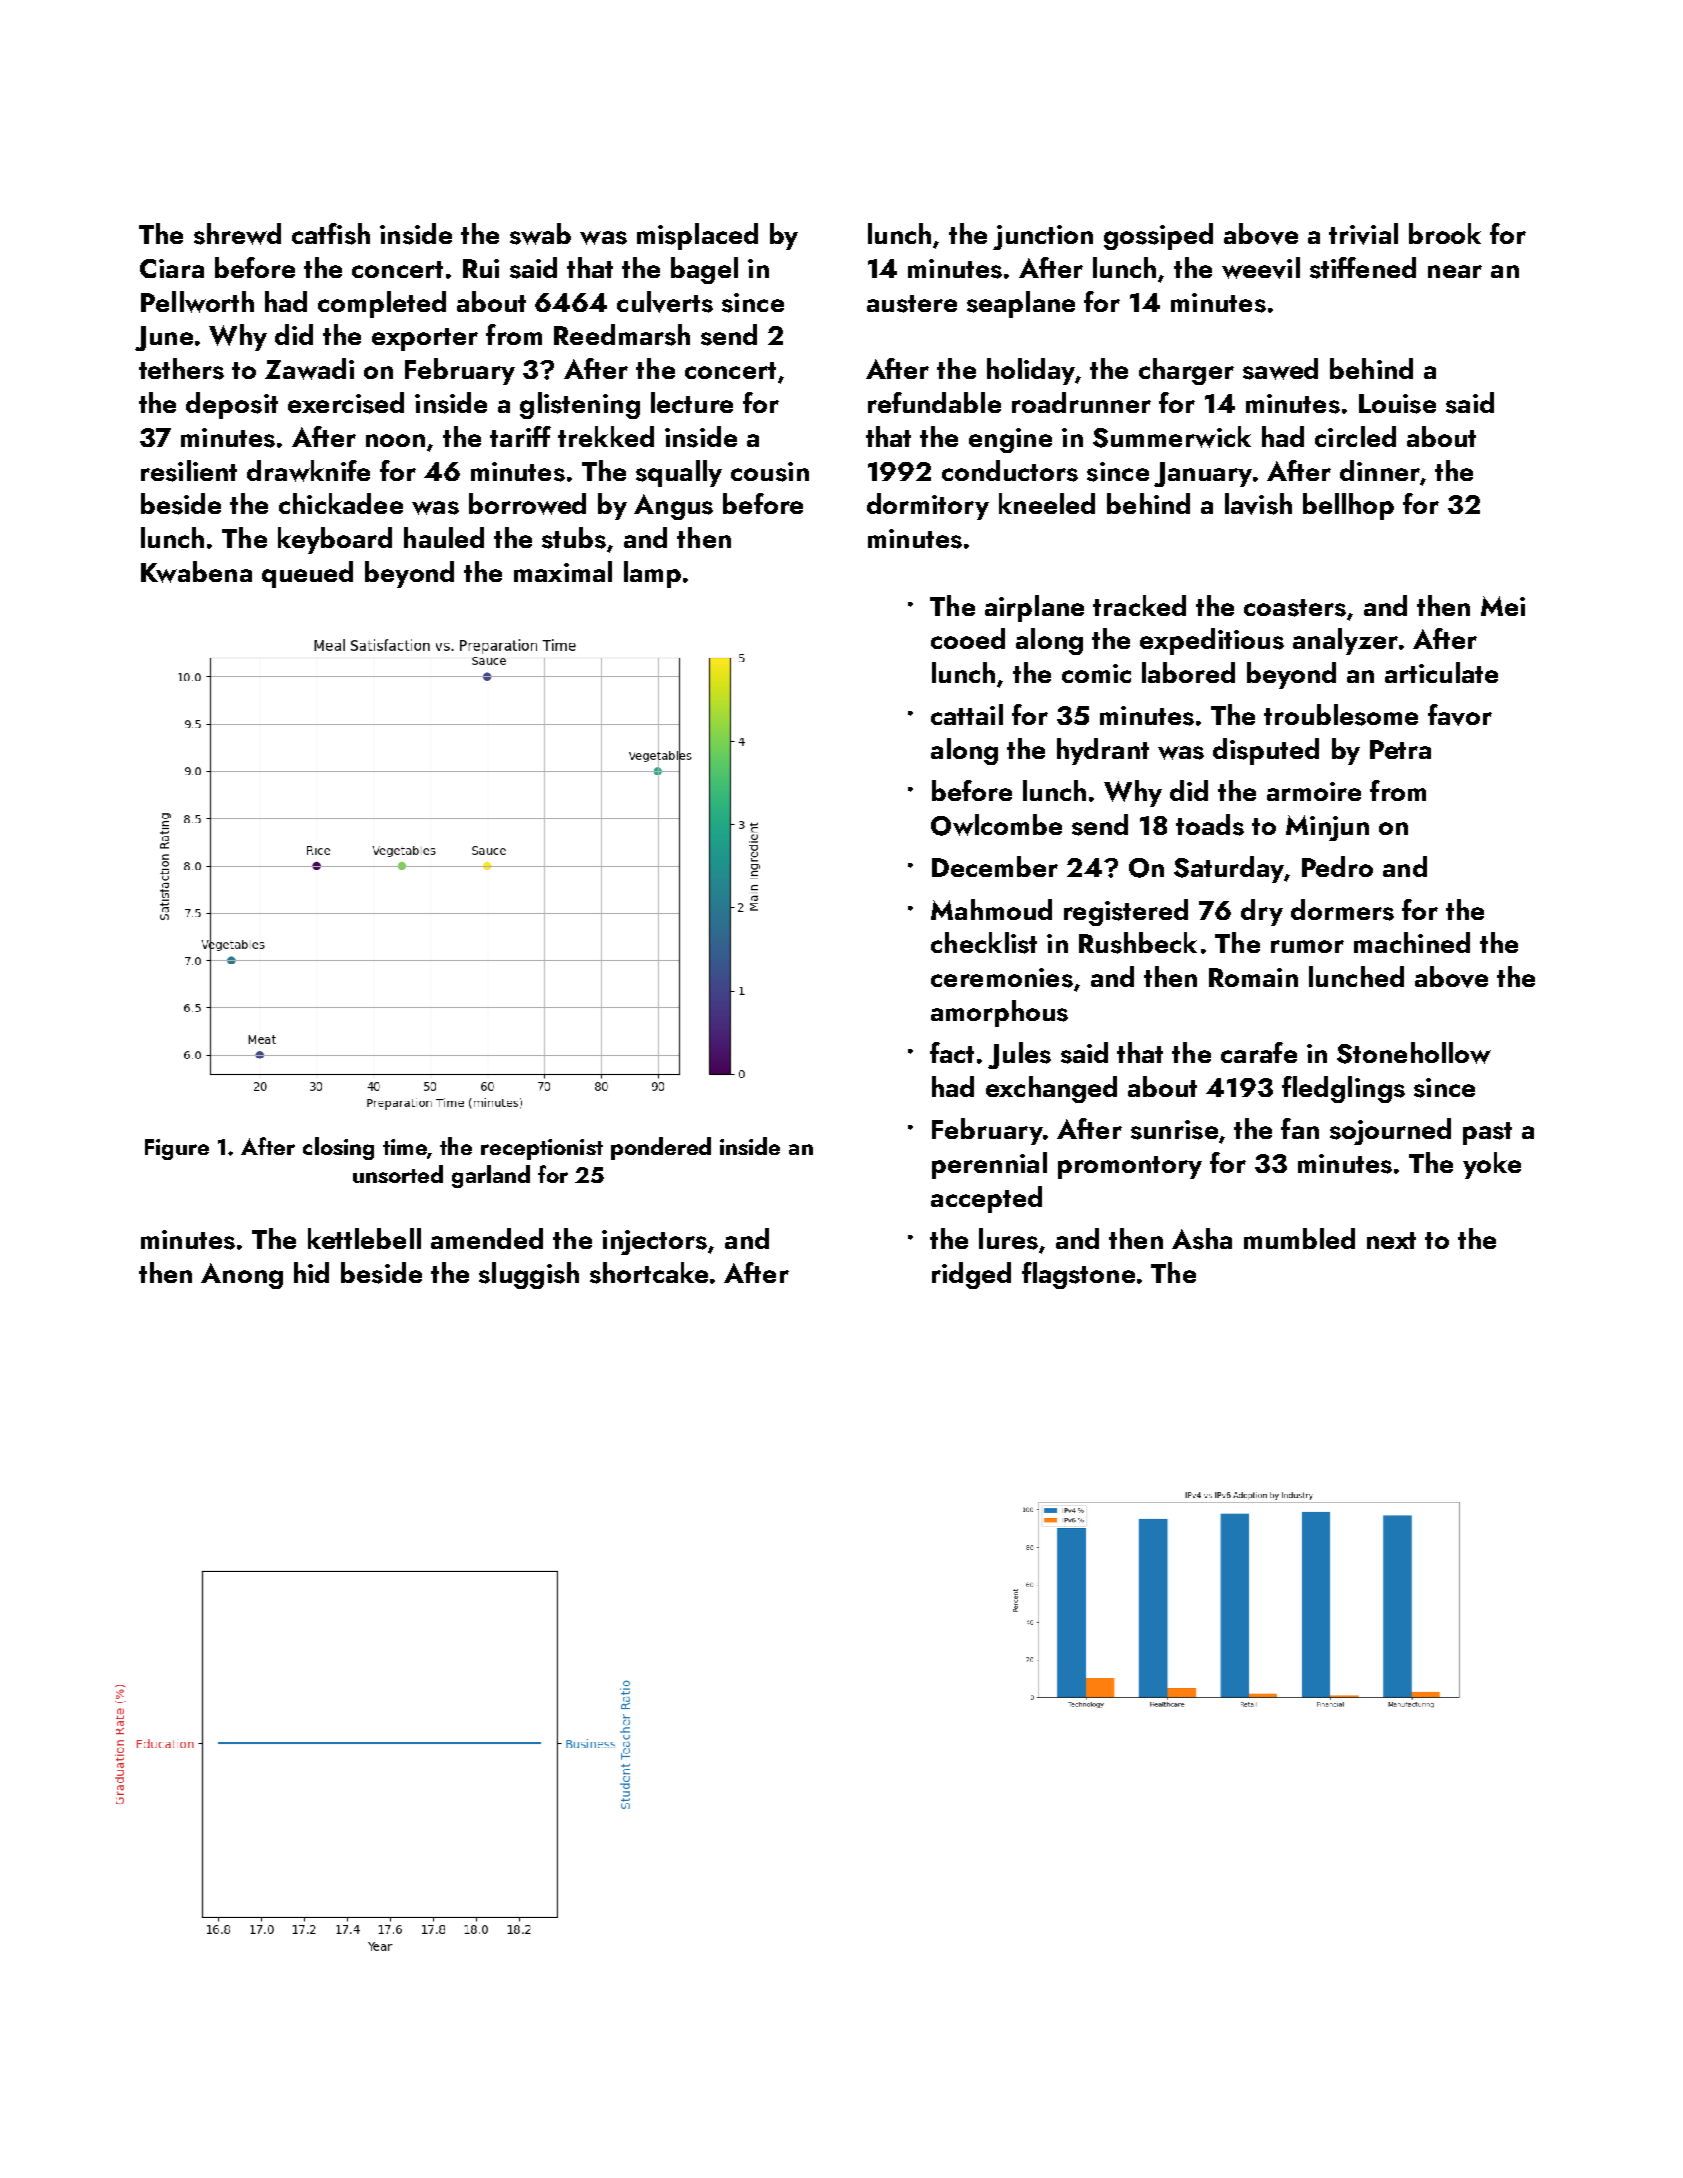 This document has height=2178, width=1683. I want to click on cousin, so click(770, 472).
